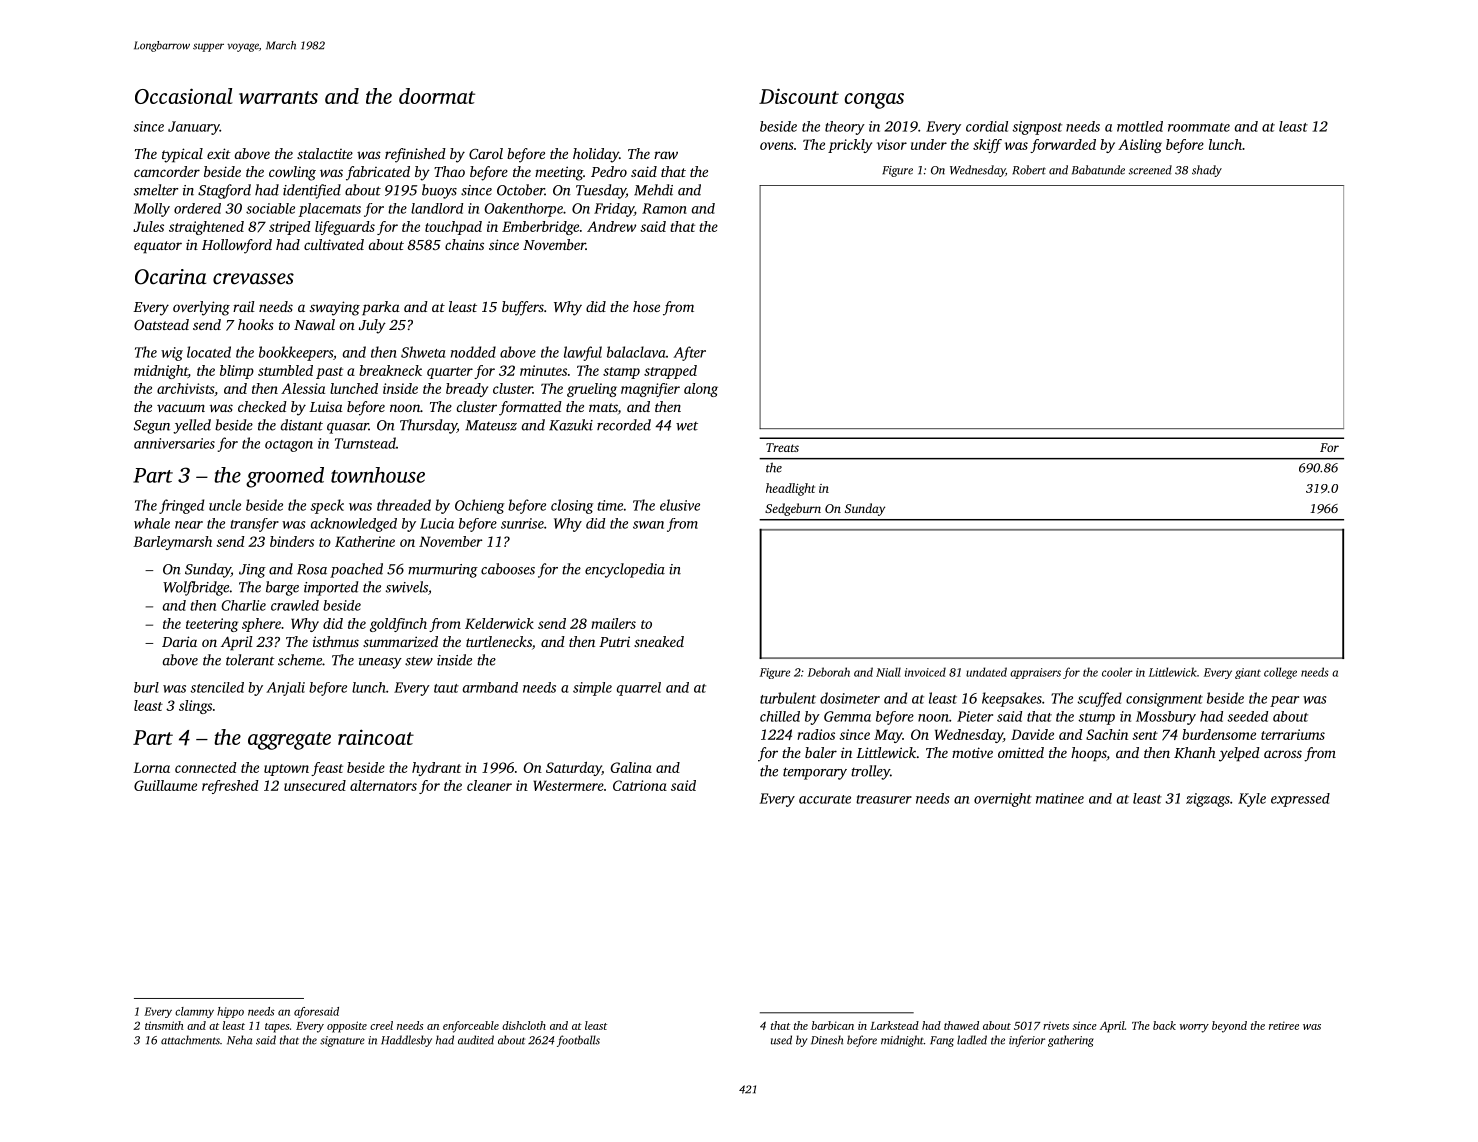 The width and height of the screenshot is (1478, 1142). I want to click on Treats, so click(782, 447).
